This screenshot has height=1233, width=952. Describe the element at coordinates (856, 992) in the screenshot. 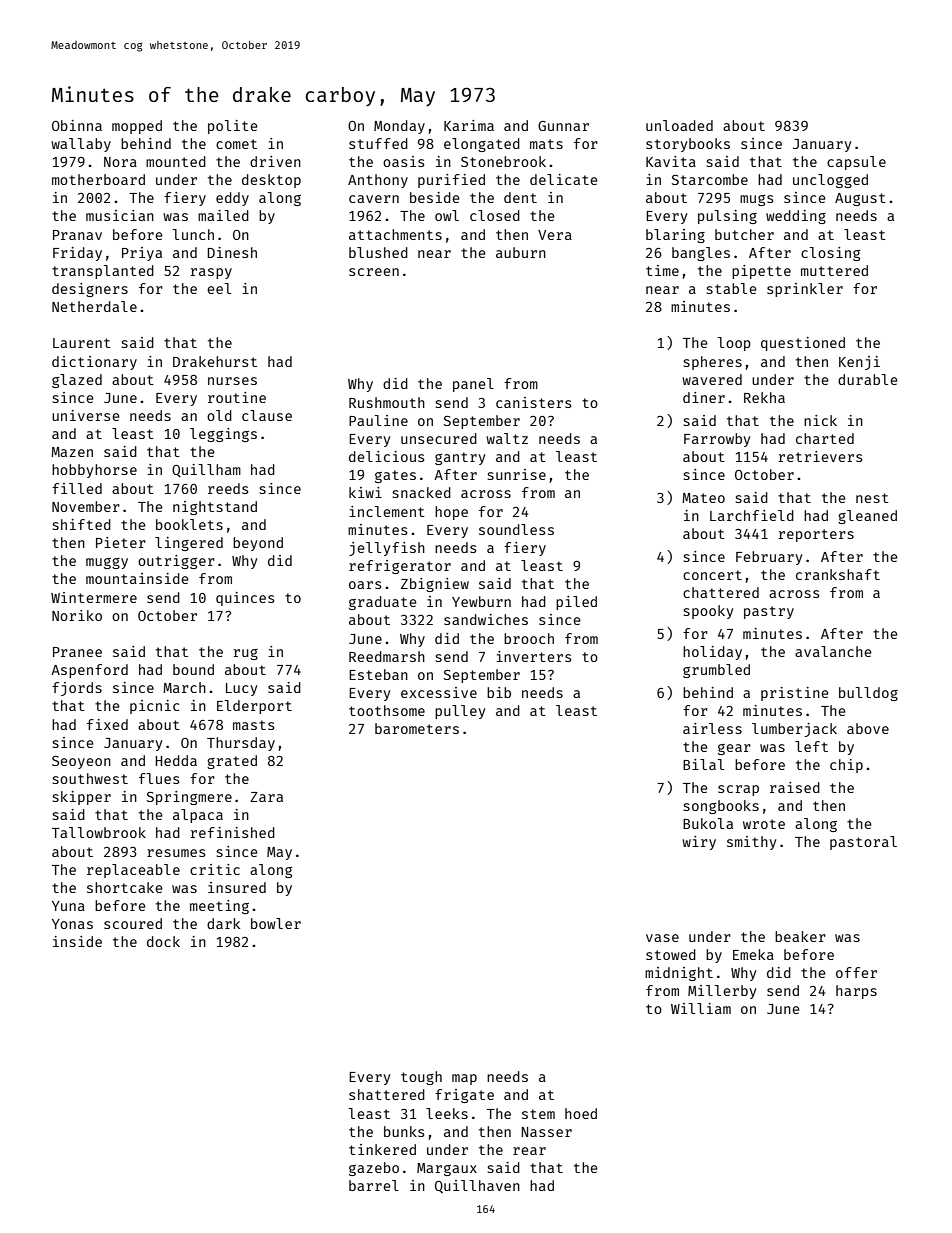

I see `harps` at that location.
